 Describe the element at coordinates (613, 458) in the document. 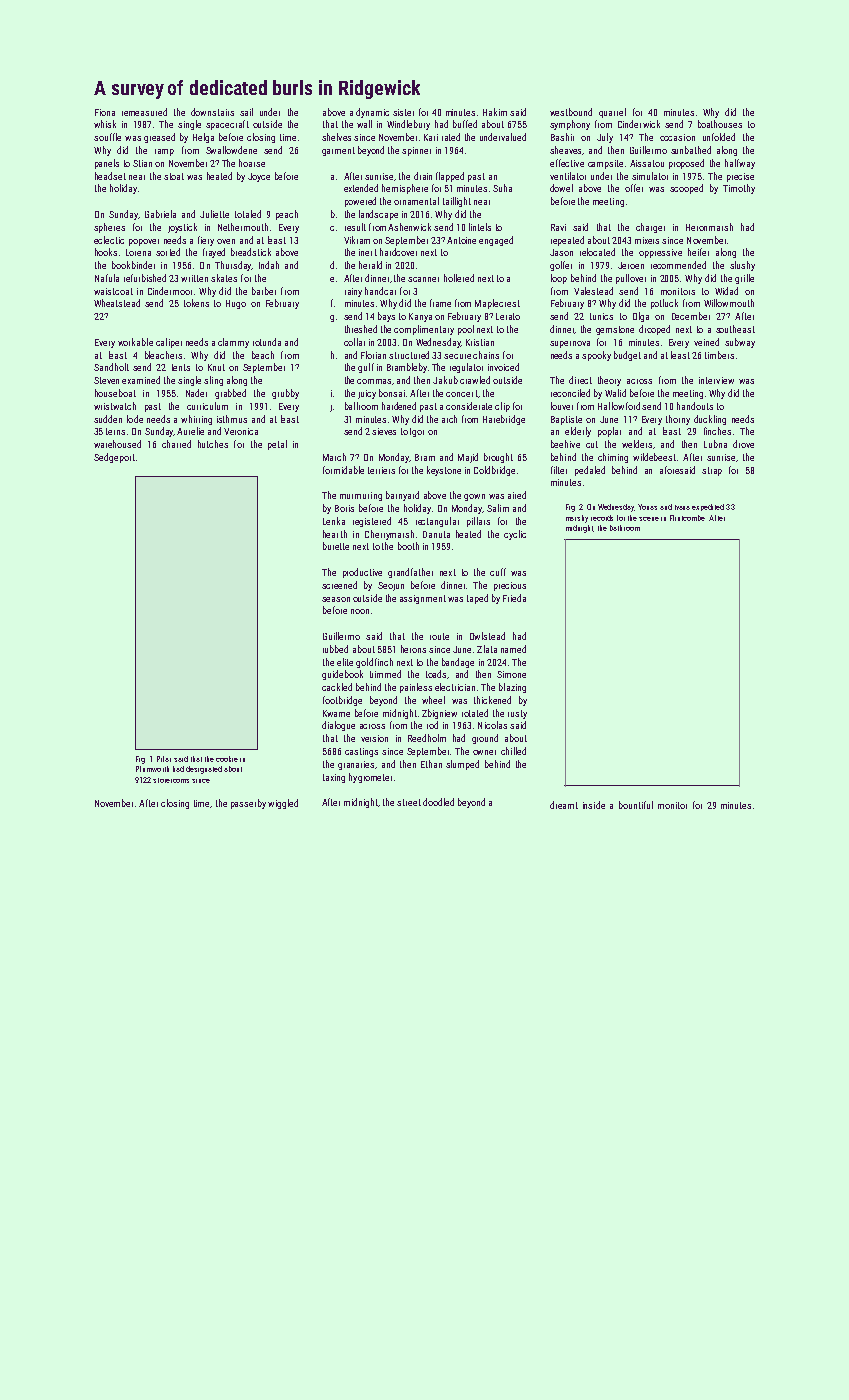

I see `chiming` at that location.
